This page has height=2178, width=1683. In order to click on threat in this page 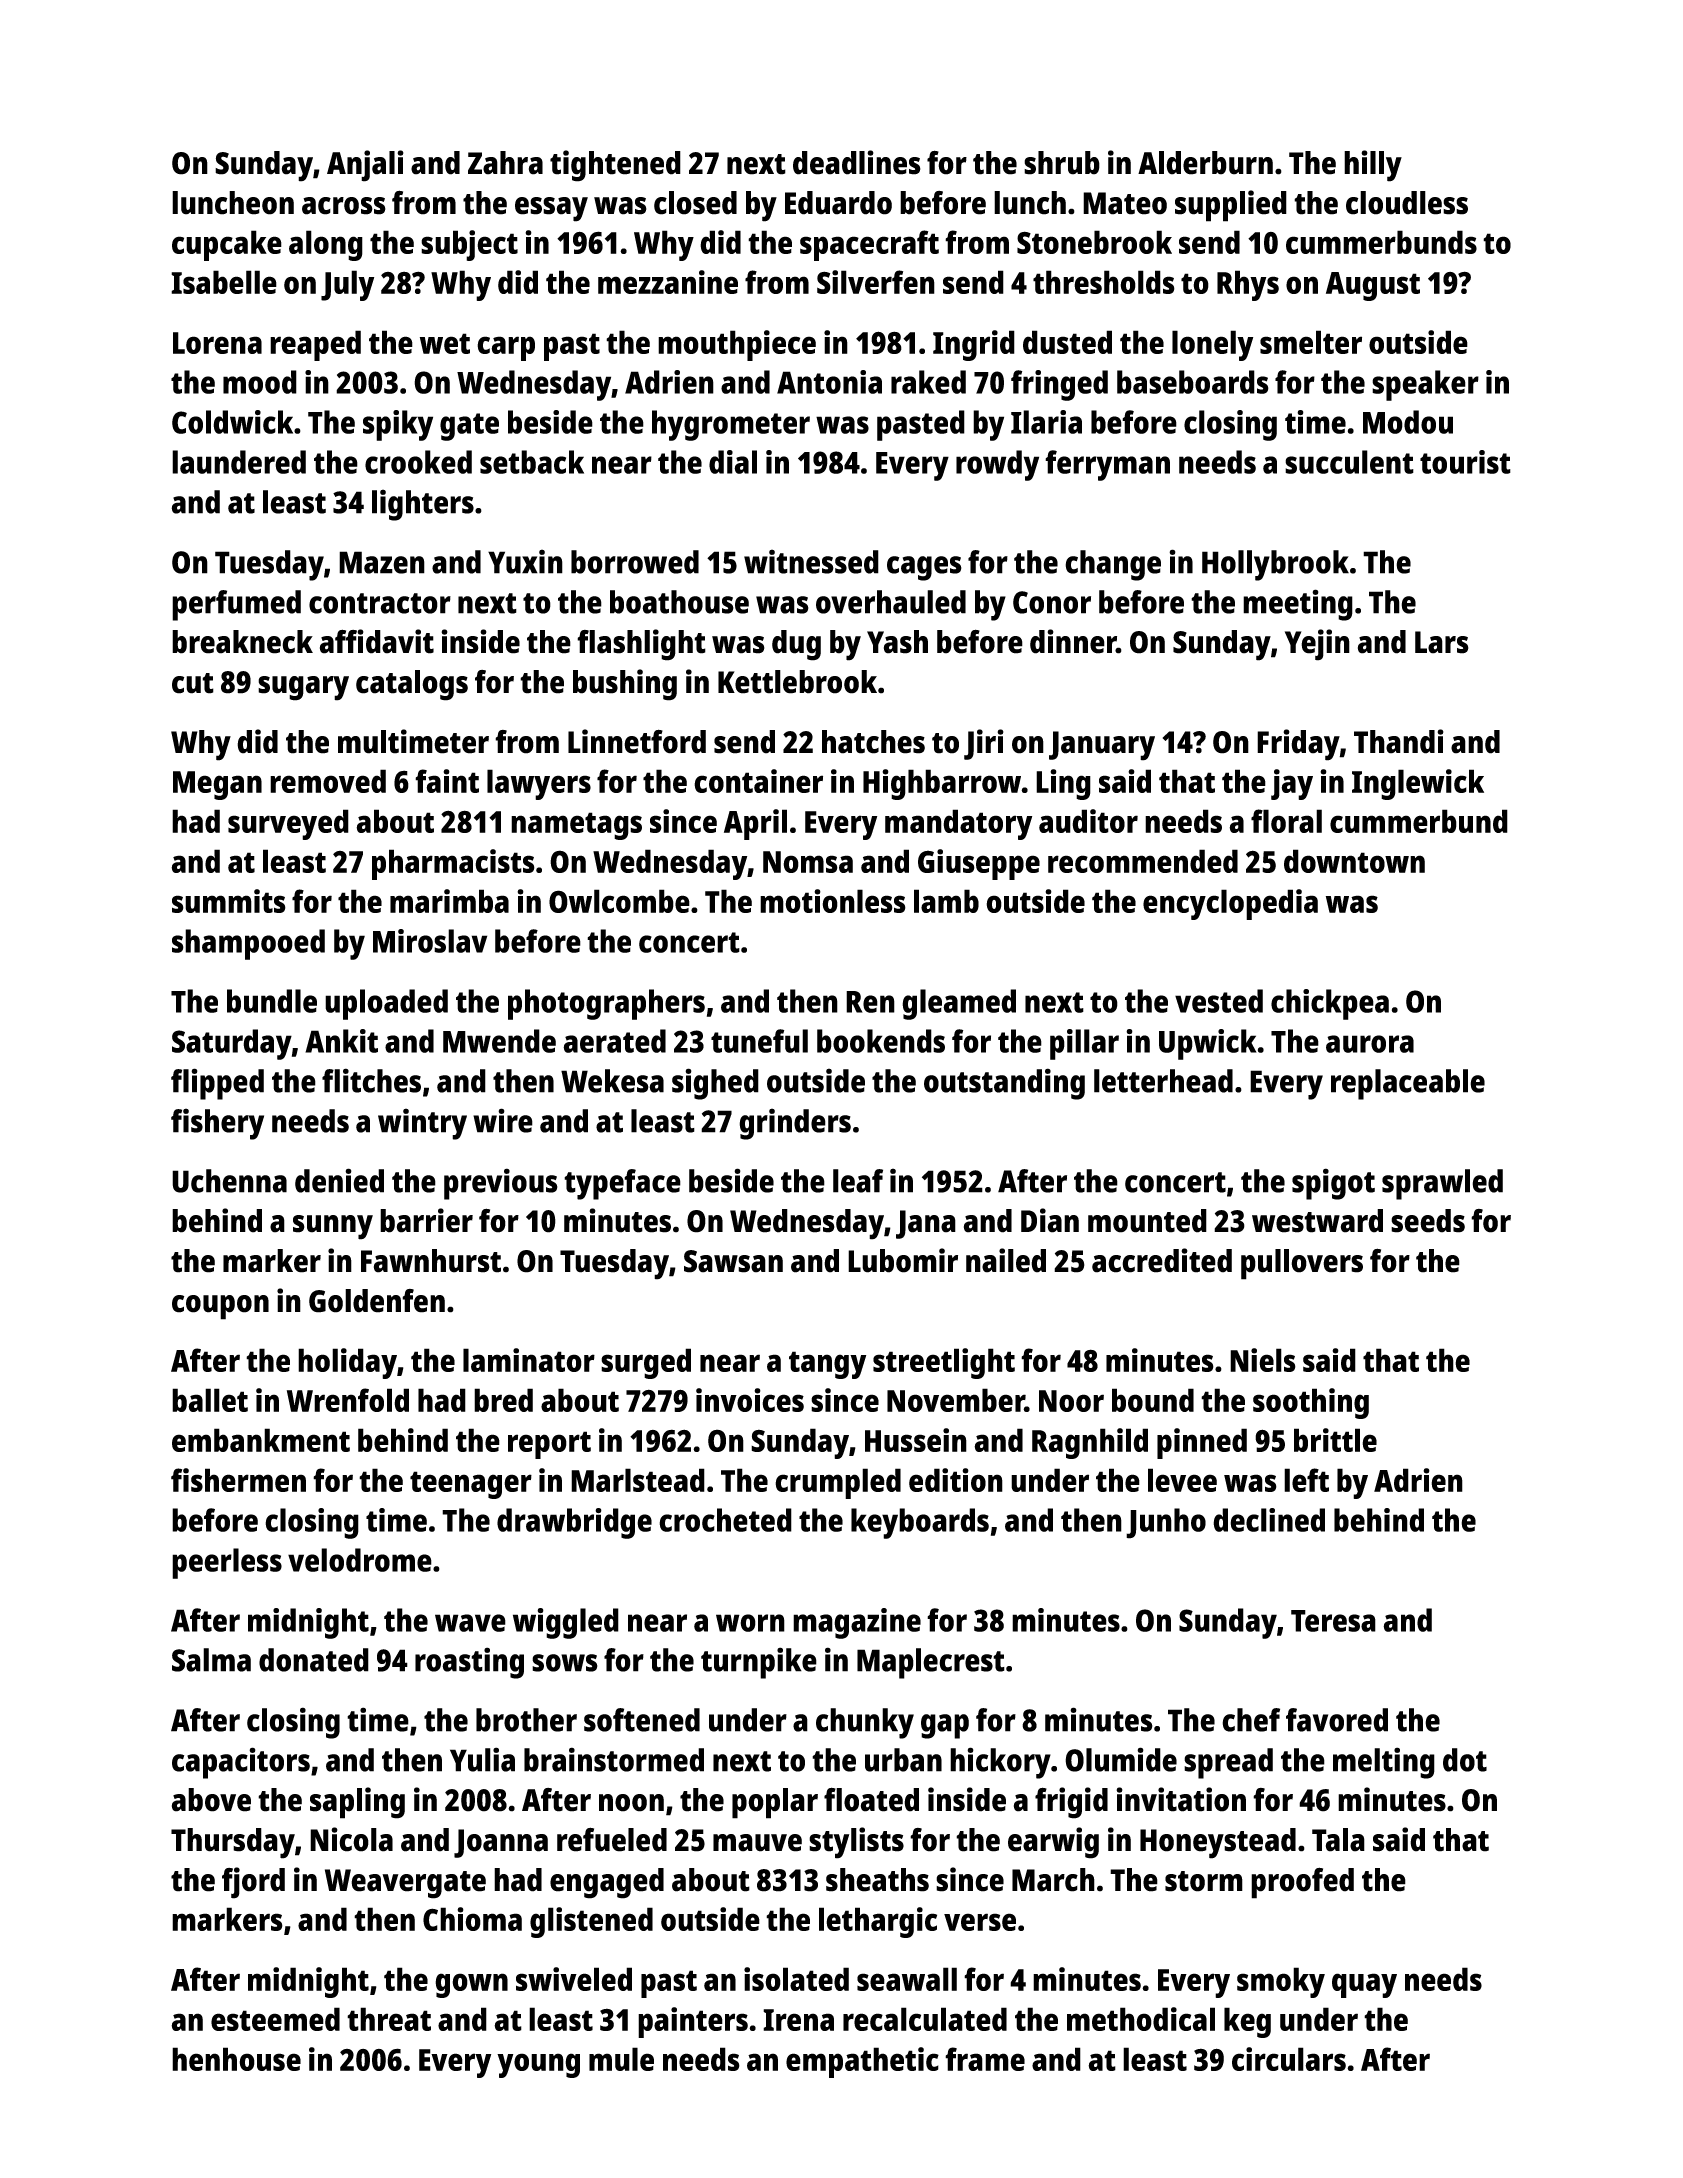, I will do `click(389, 2019)`.
